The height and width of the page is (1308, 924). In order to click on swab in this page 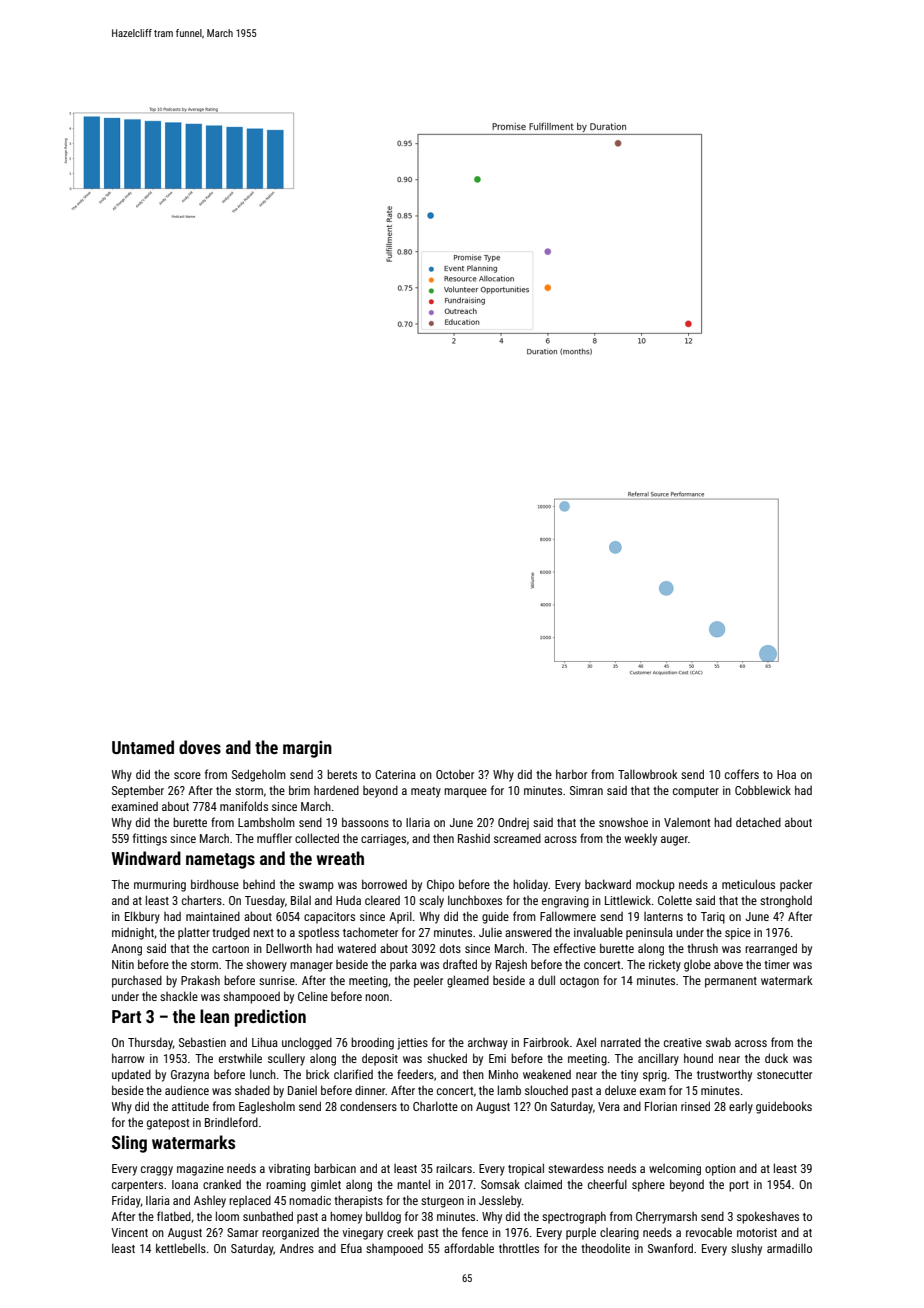, I will do `click(718, 1042)`.
